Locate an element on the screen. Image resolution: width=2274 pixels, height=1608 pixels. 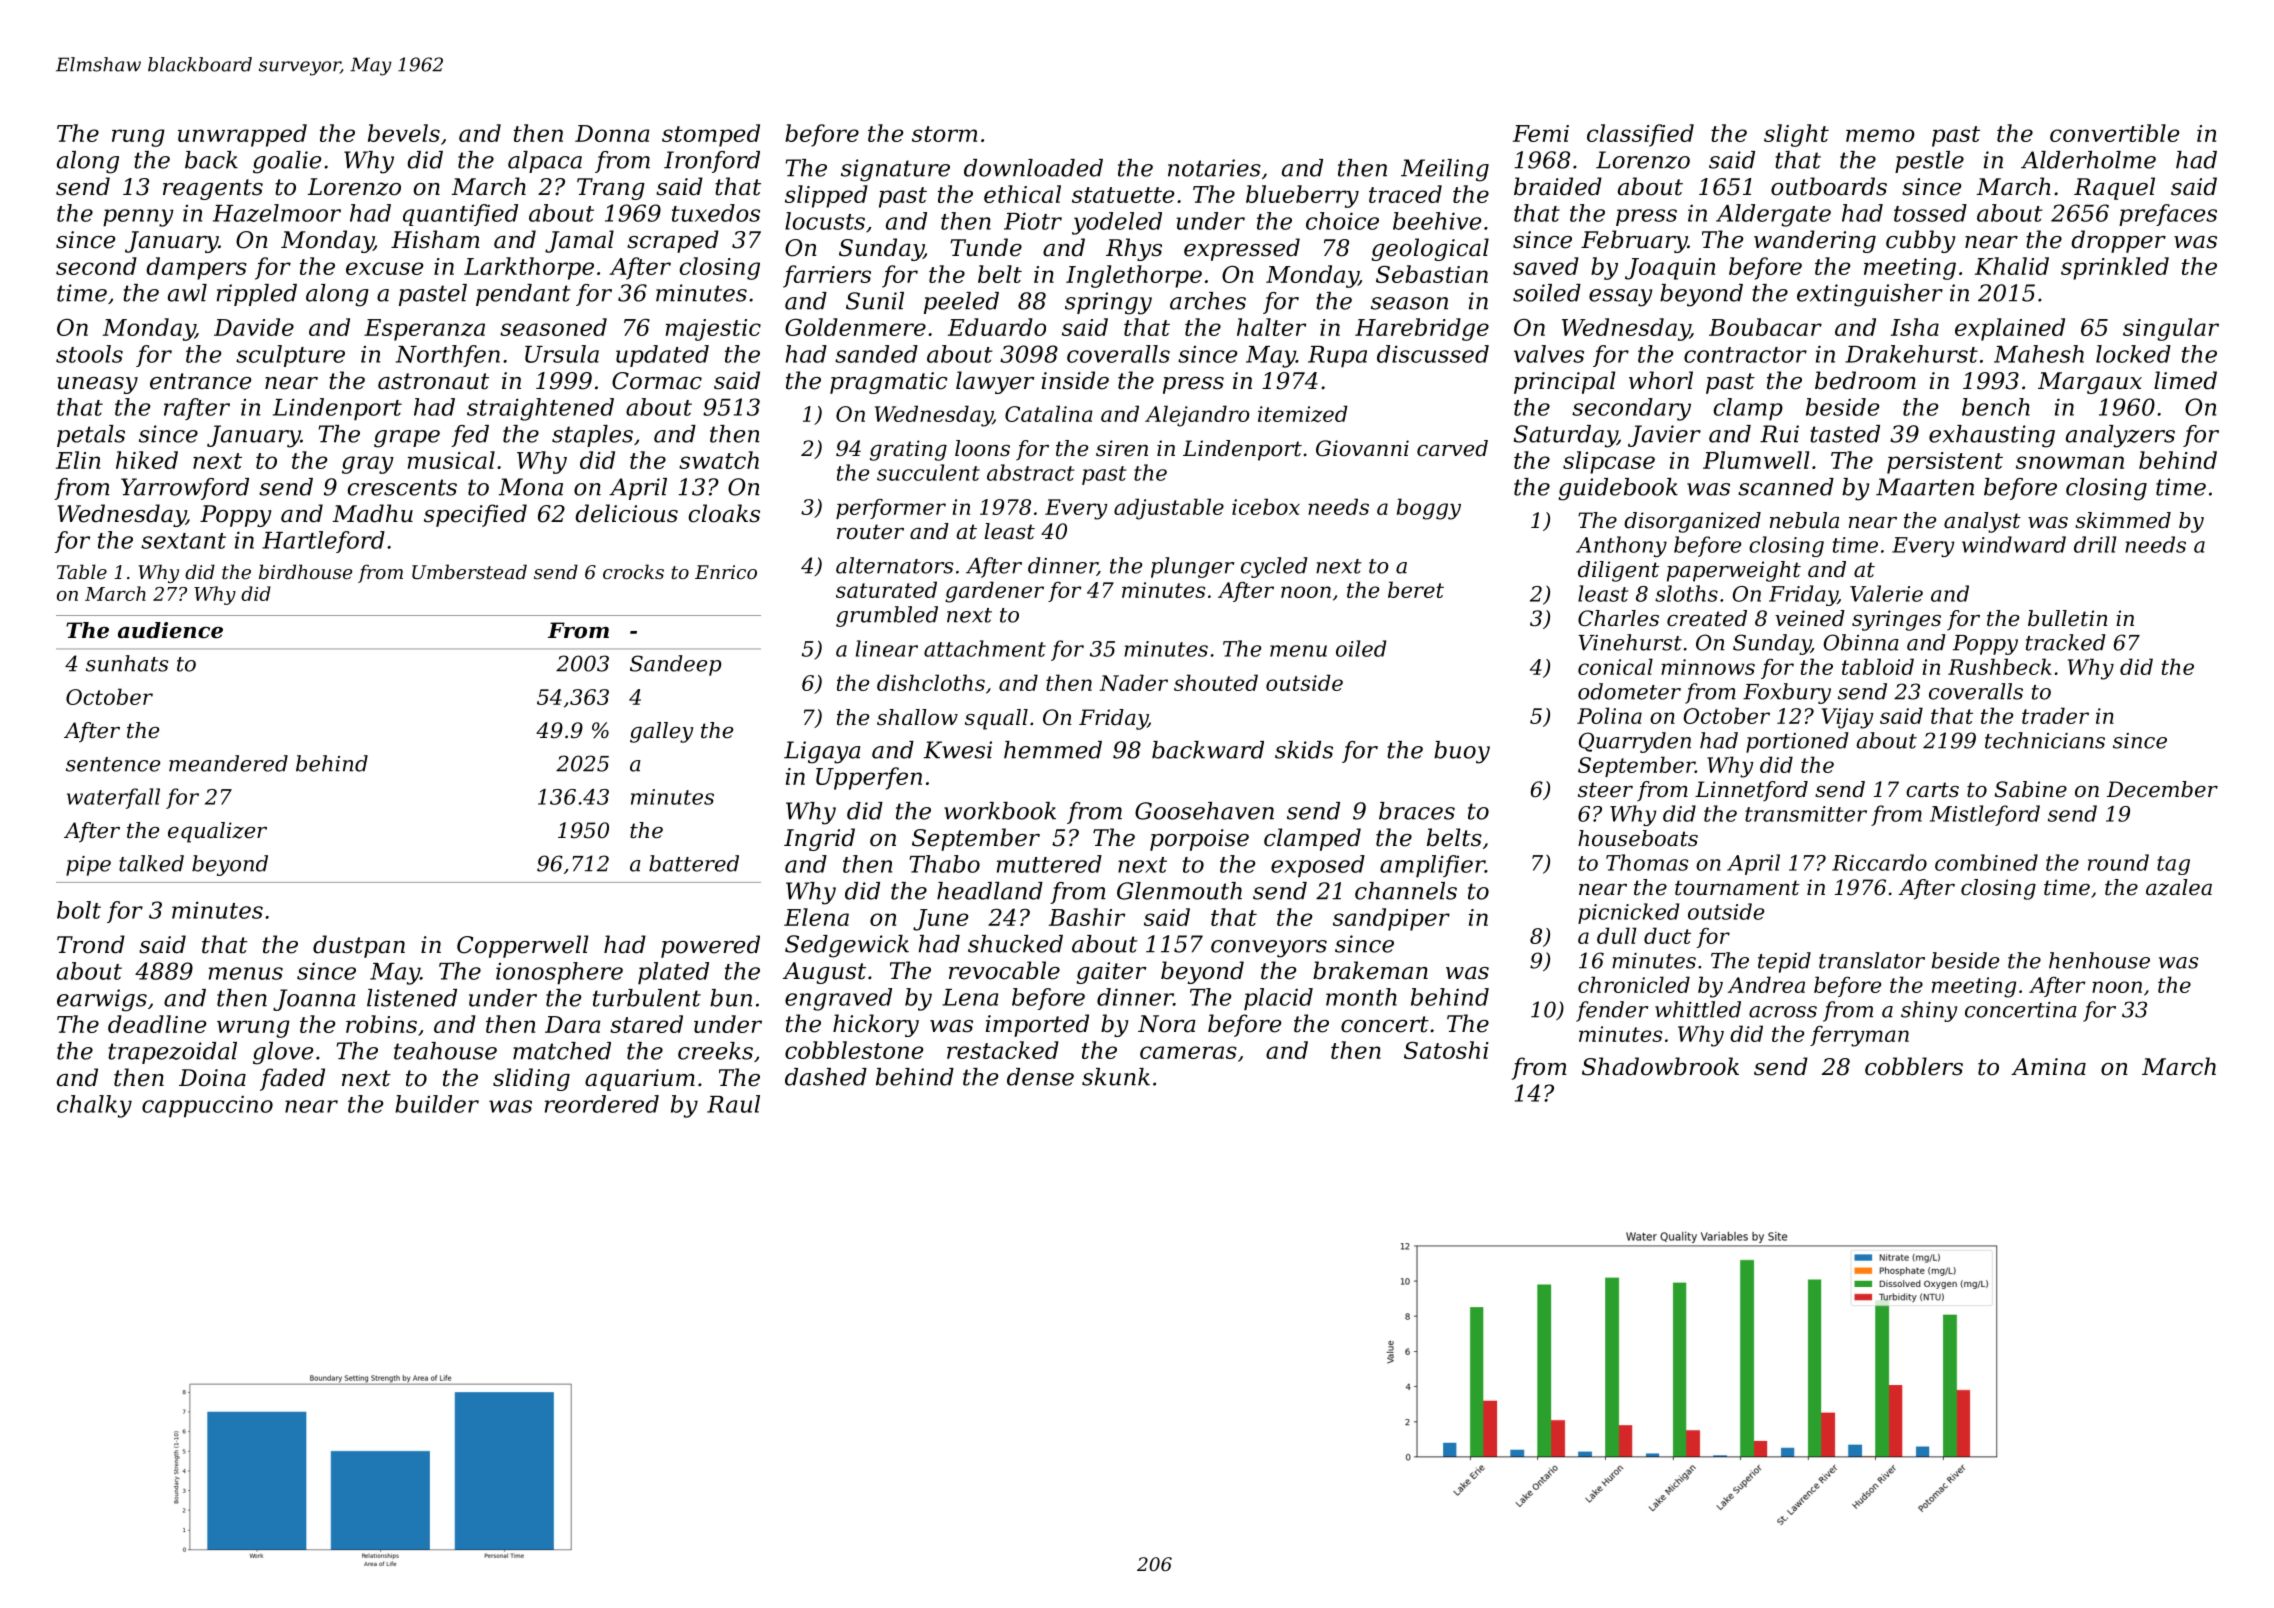
Joaquin is located at coordinates (1670, 269).
